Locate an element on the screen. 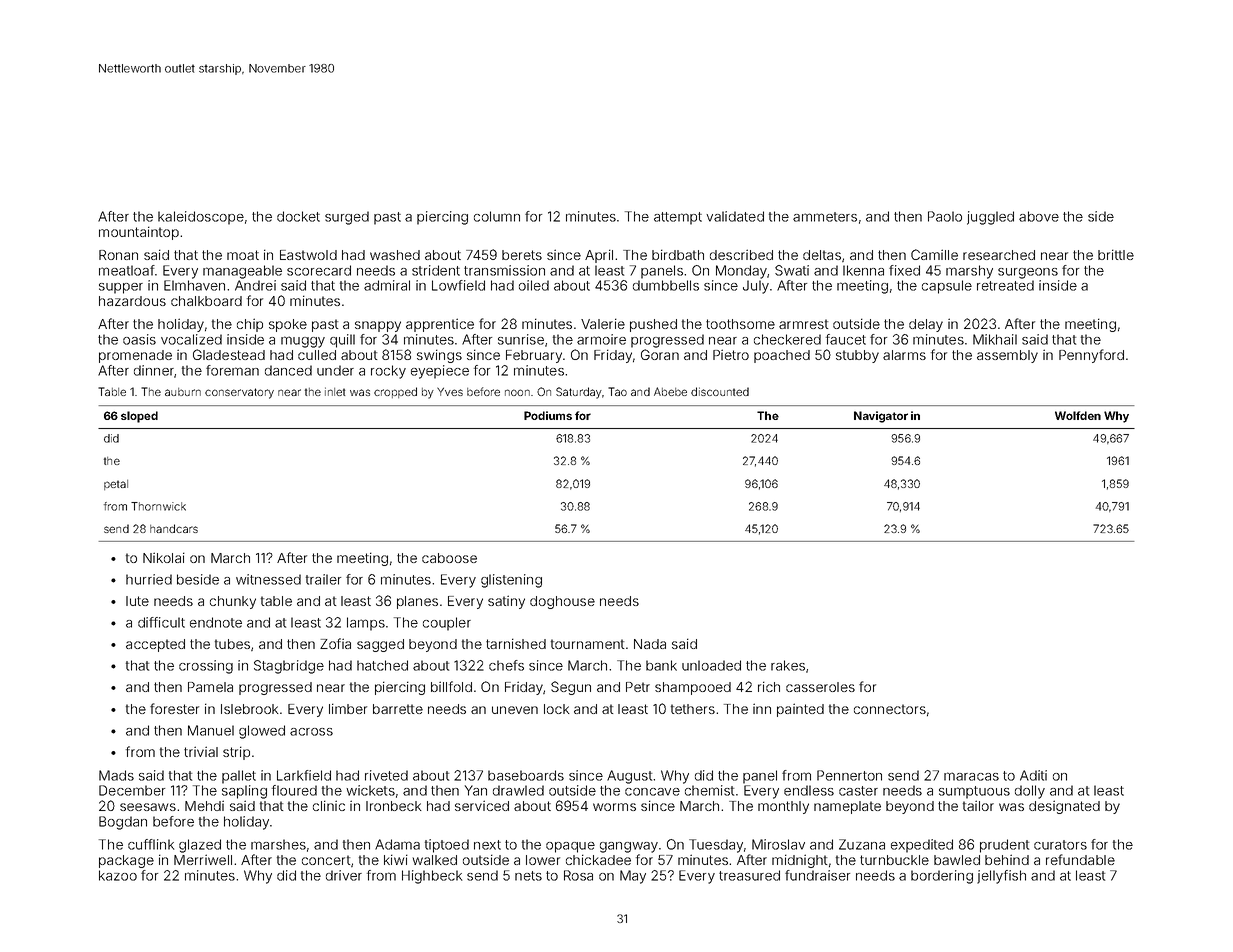 Image resolution: width=1233 pixels, height=952 pixels. Eastwold is located at coordinates (308, 255).
